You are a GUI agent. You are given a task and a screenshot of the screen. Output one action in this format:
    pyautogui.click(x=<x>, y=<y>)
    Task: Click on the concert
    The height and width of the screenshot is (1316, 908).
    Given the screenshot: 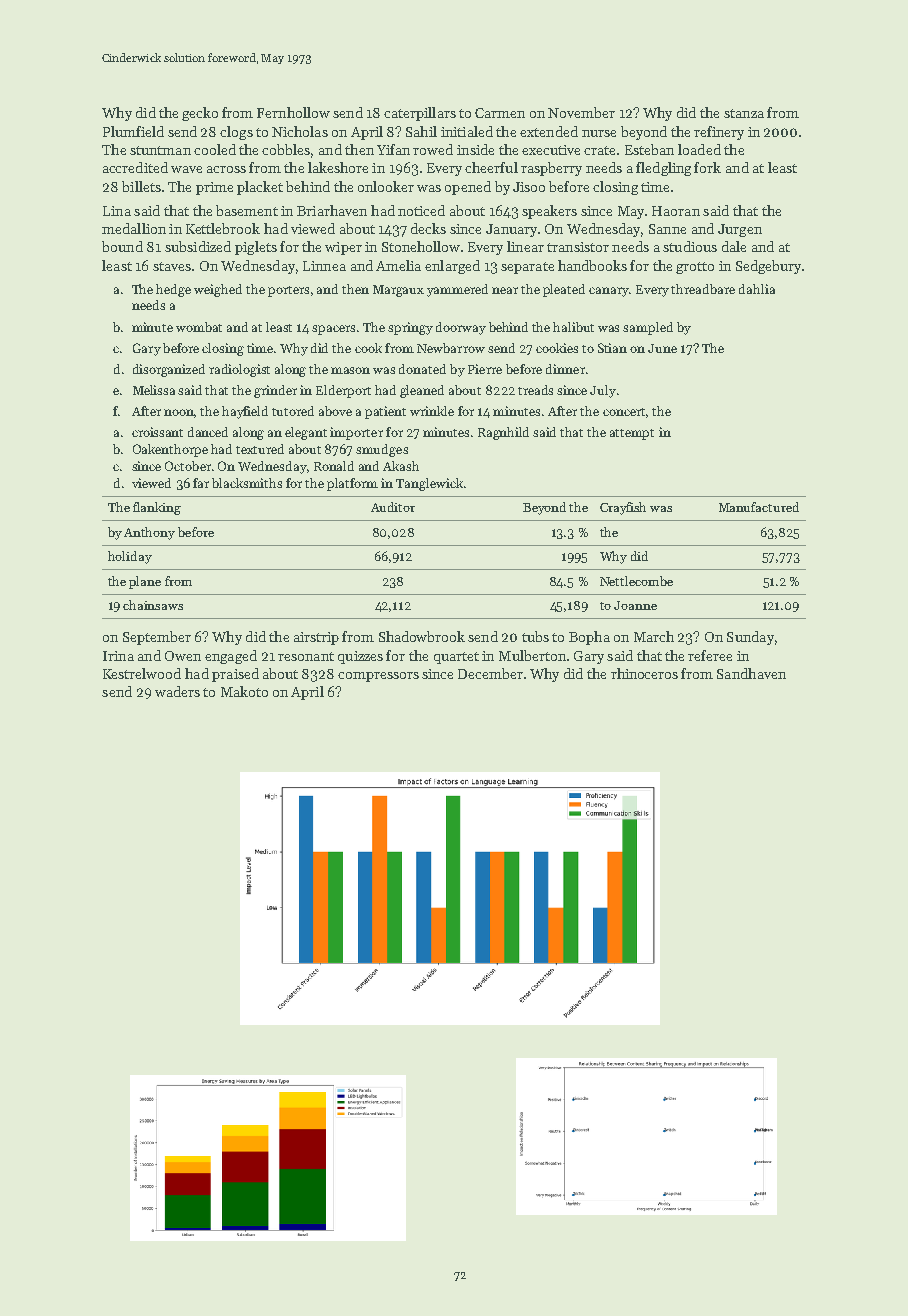 What is the action you would take?
    pyautogui.click(x=624, y=412)
